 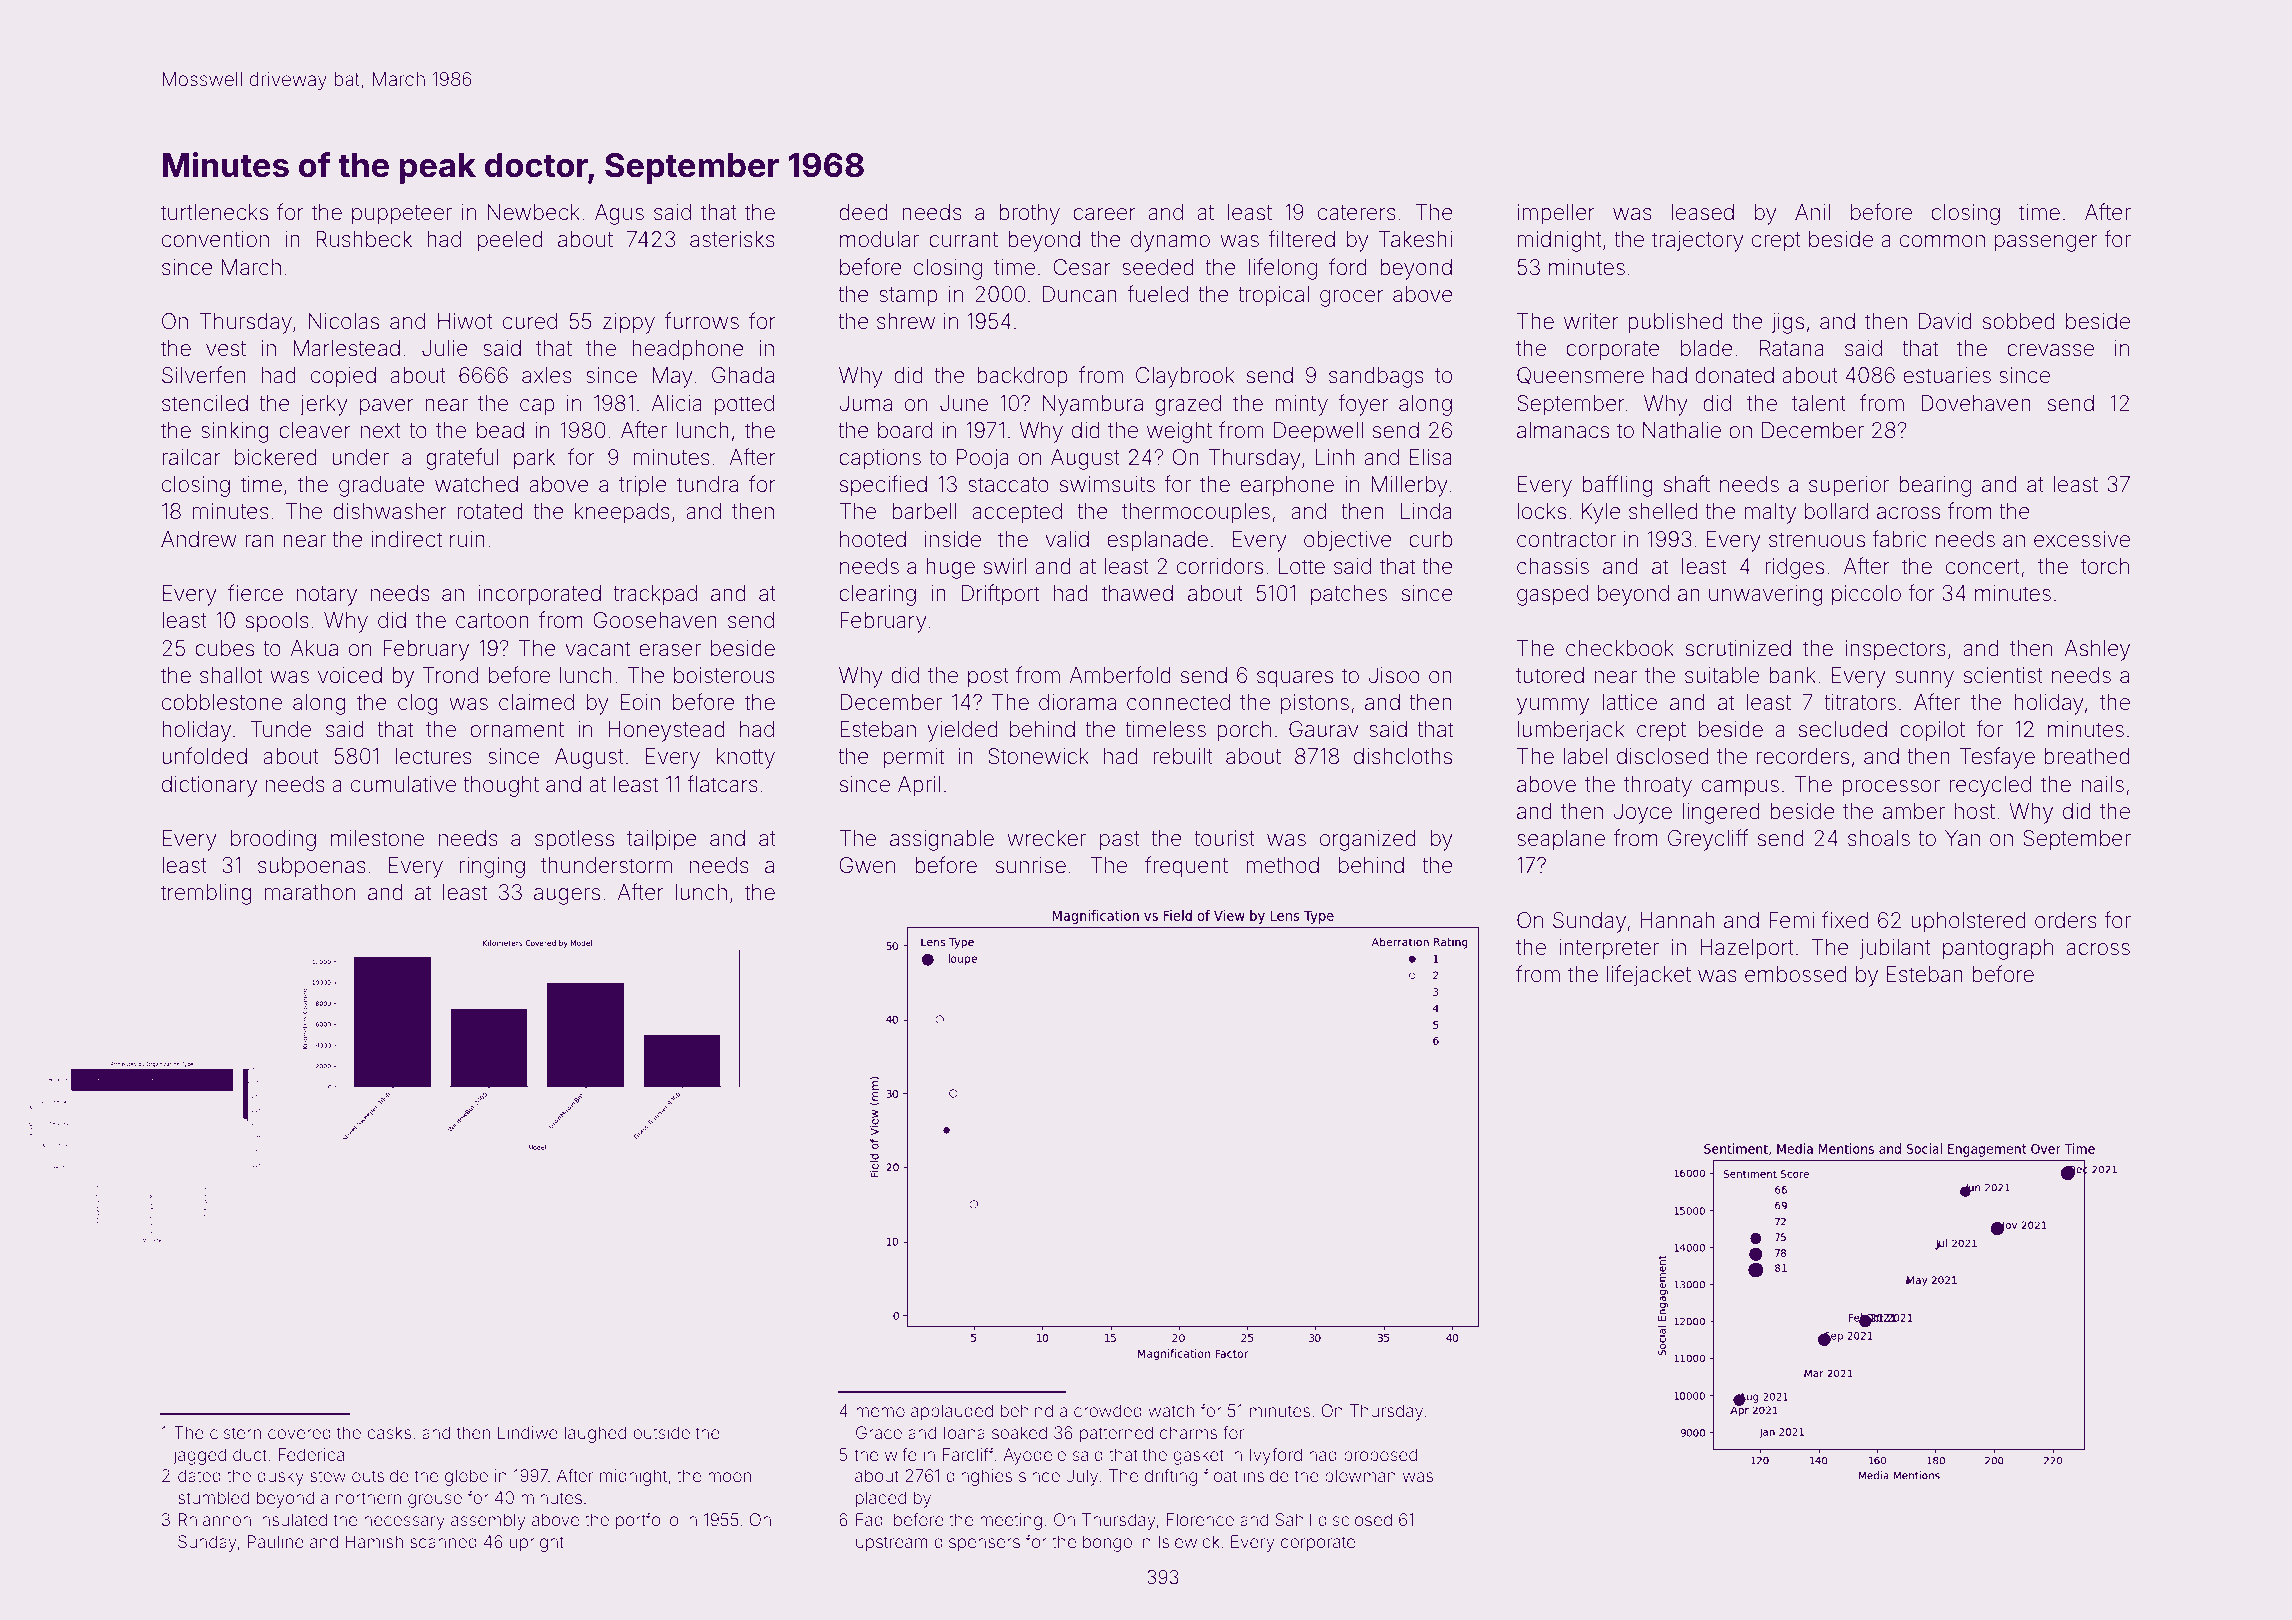 What do you see at coordinates (983, 459) in the page?
I see `Pooja` at bounding box center [983, 459].
